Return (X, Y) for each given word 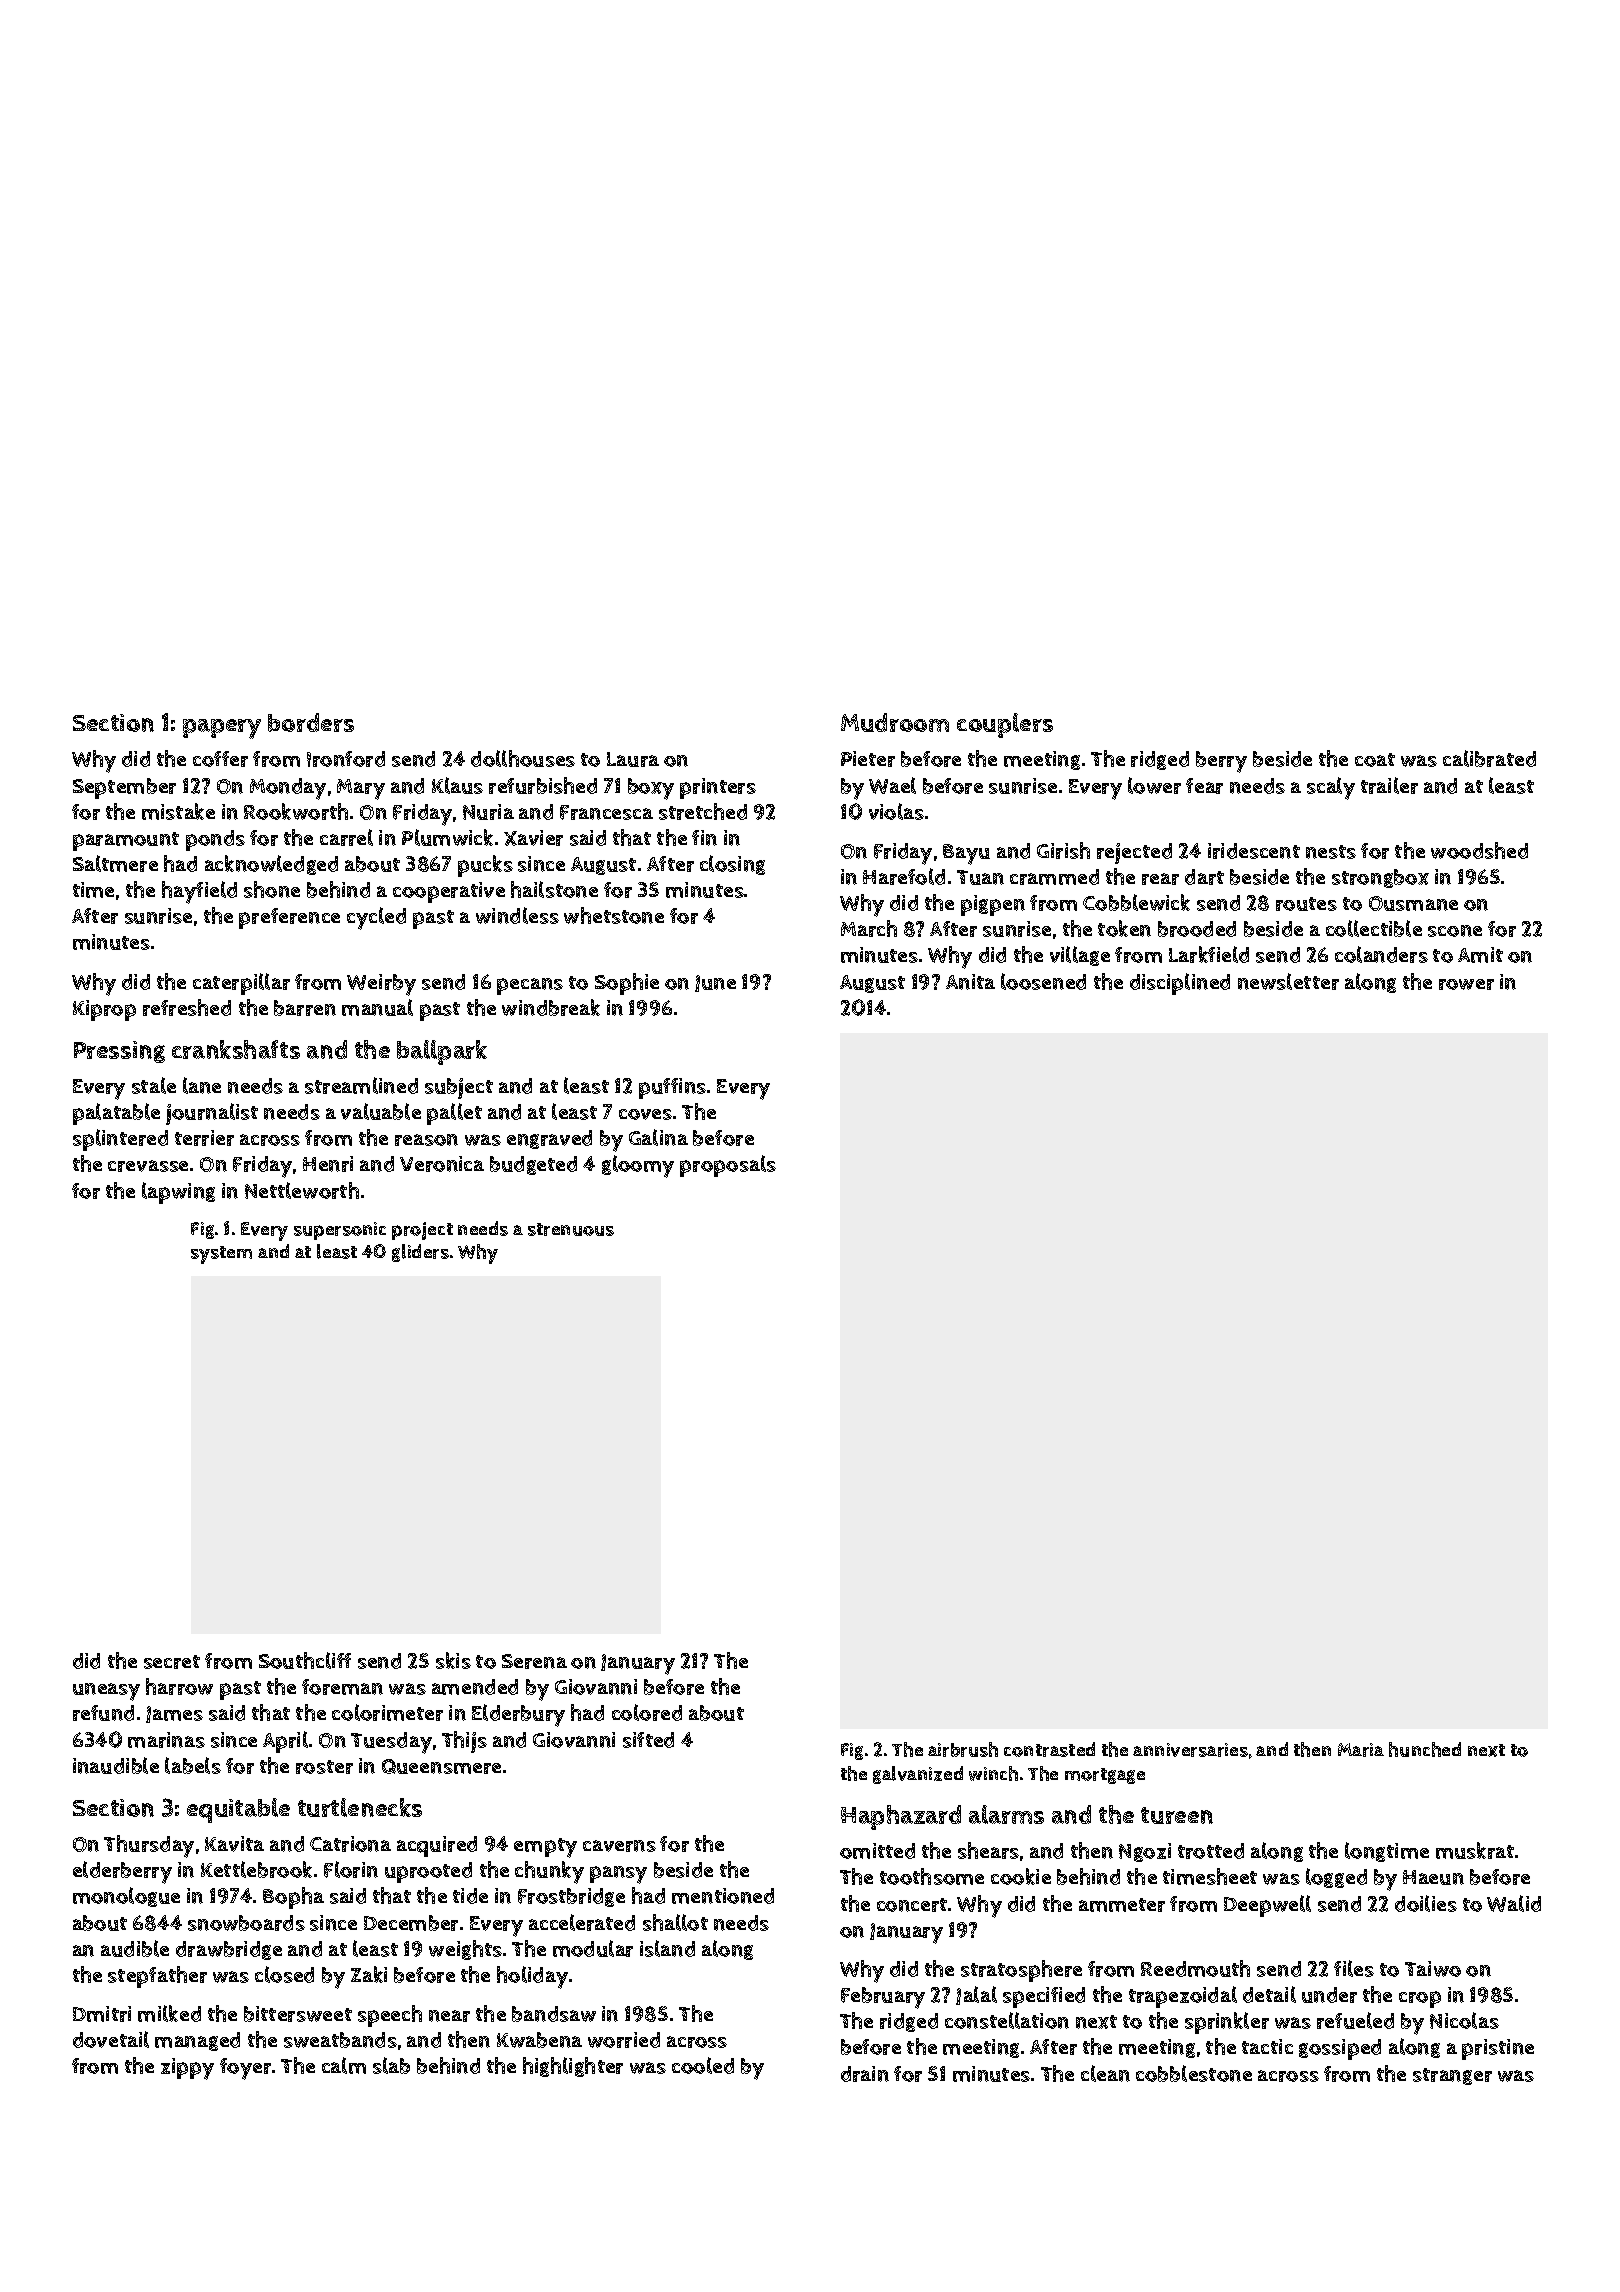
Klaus (457, 785)
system (221, 1255)
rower (1466, 984)
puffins (672, 1088)
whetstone (614, 915)
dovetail (111, 2039)
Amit (1480, 955)
